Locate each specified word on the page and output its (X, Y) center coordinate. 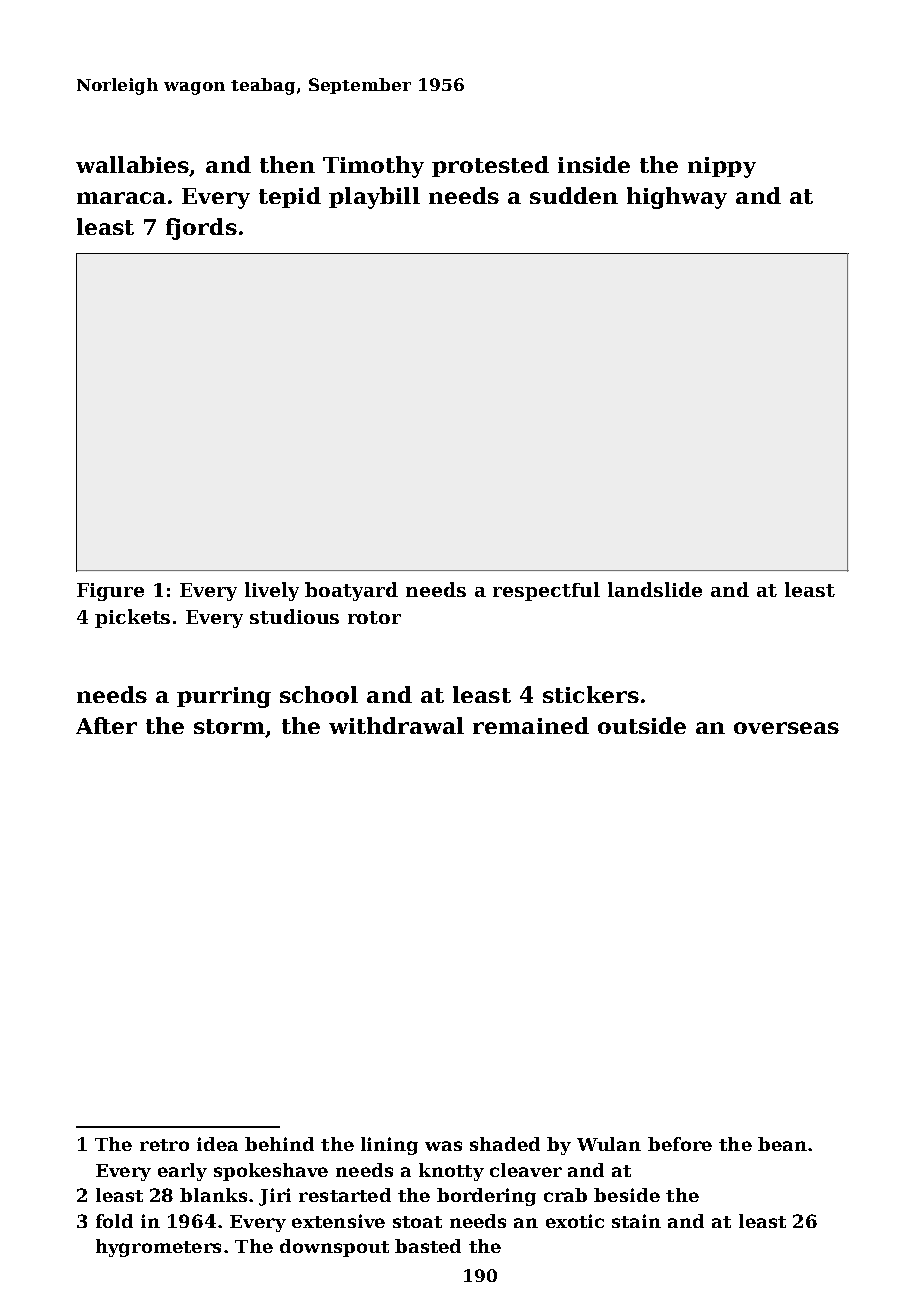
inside (594, 164)
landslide (655, 589)
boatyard (351, 591)
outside (642, 725)
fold (114, 1221)
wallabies (133, 166)
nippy (722, 167)
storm (229, 726)
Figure (110, 592)
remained (531, 725)
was (443, 1146)
